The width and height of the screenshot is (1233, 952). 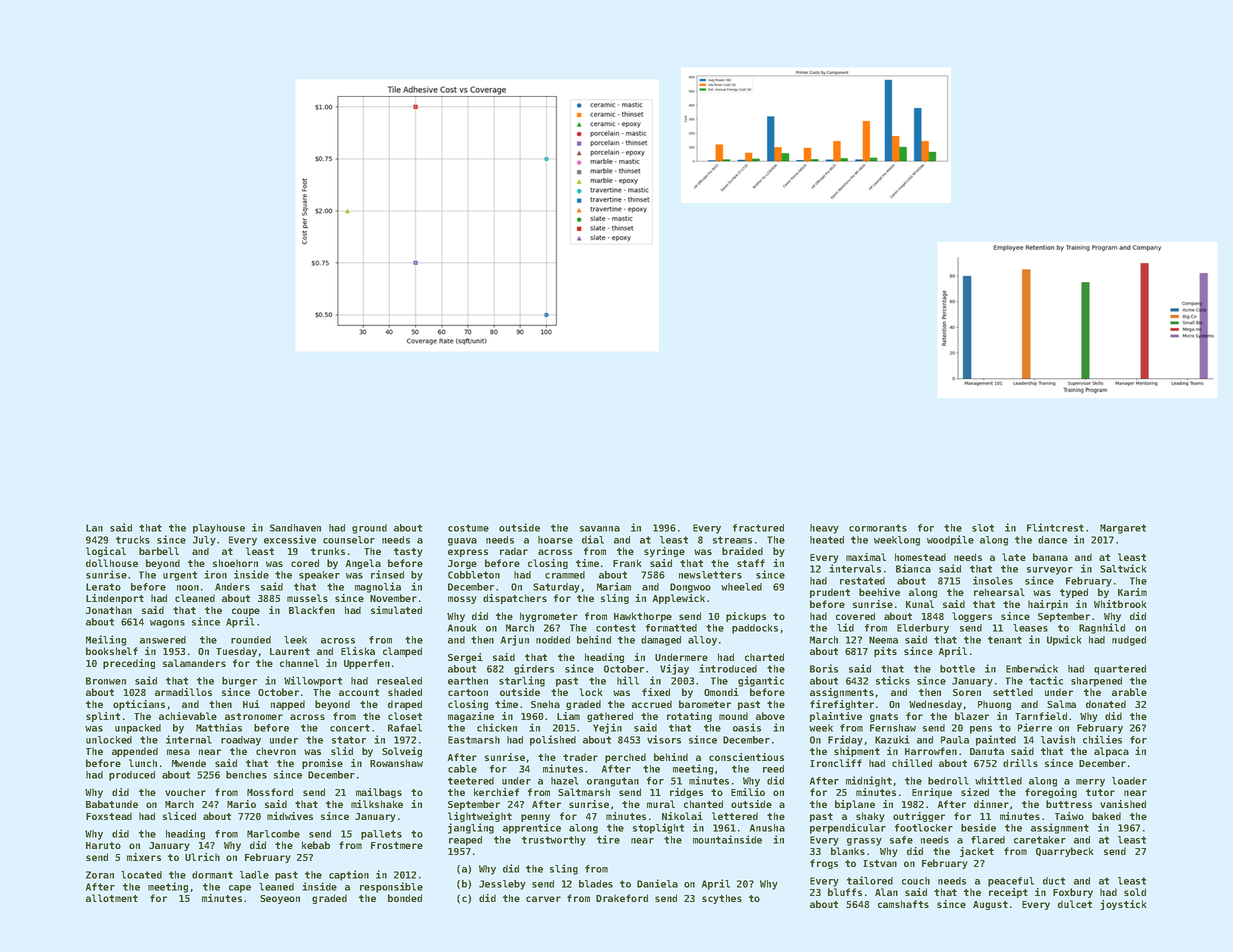 What do you see at coordinates (1011, 882) in the screenshot?
I see `peaceful` at bounding box center [1011, 882].
